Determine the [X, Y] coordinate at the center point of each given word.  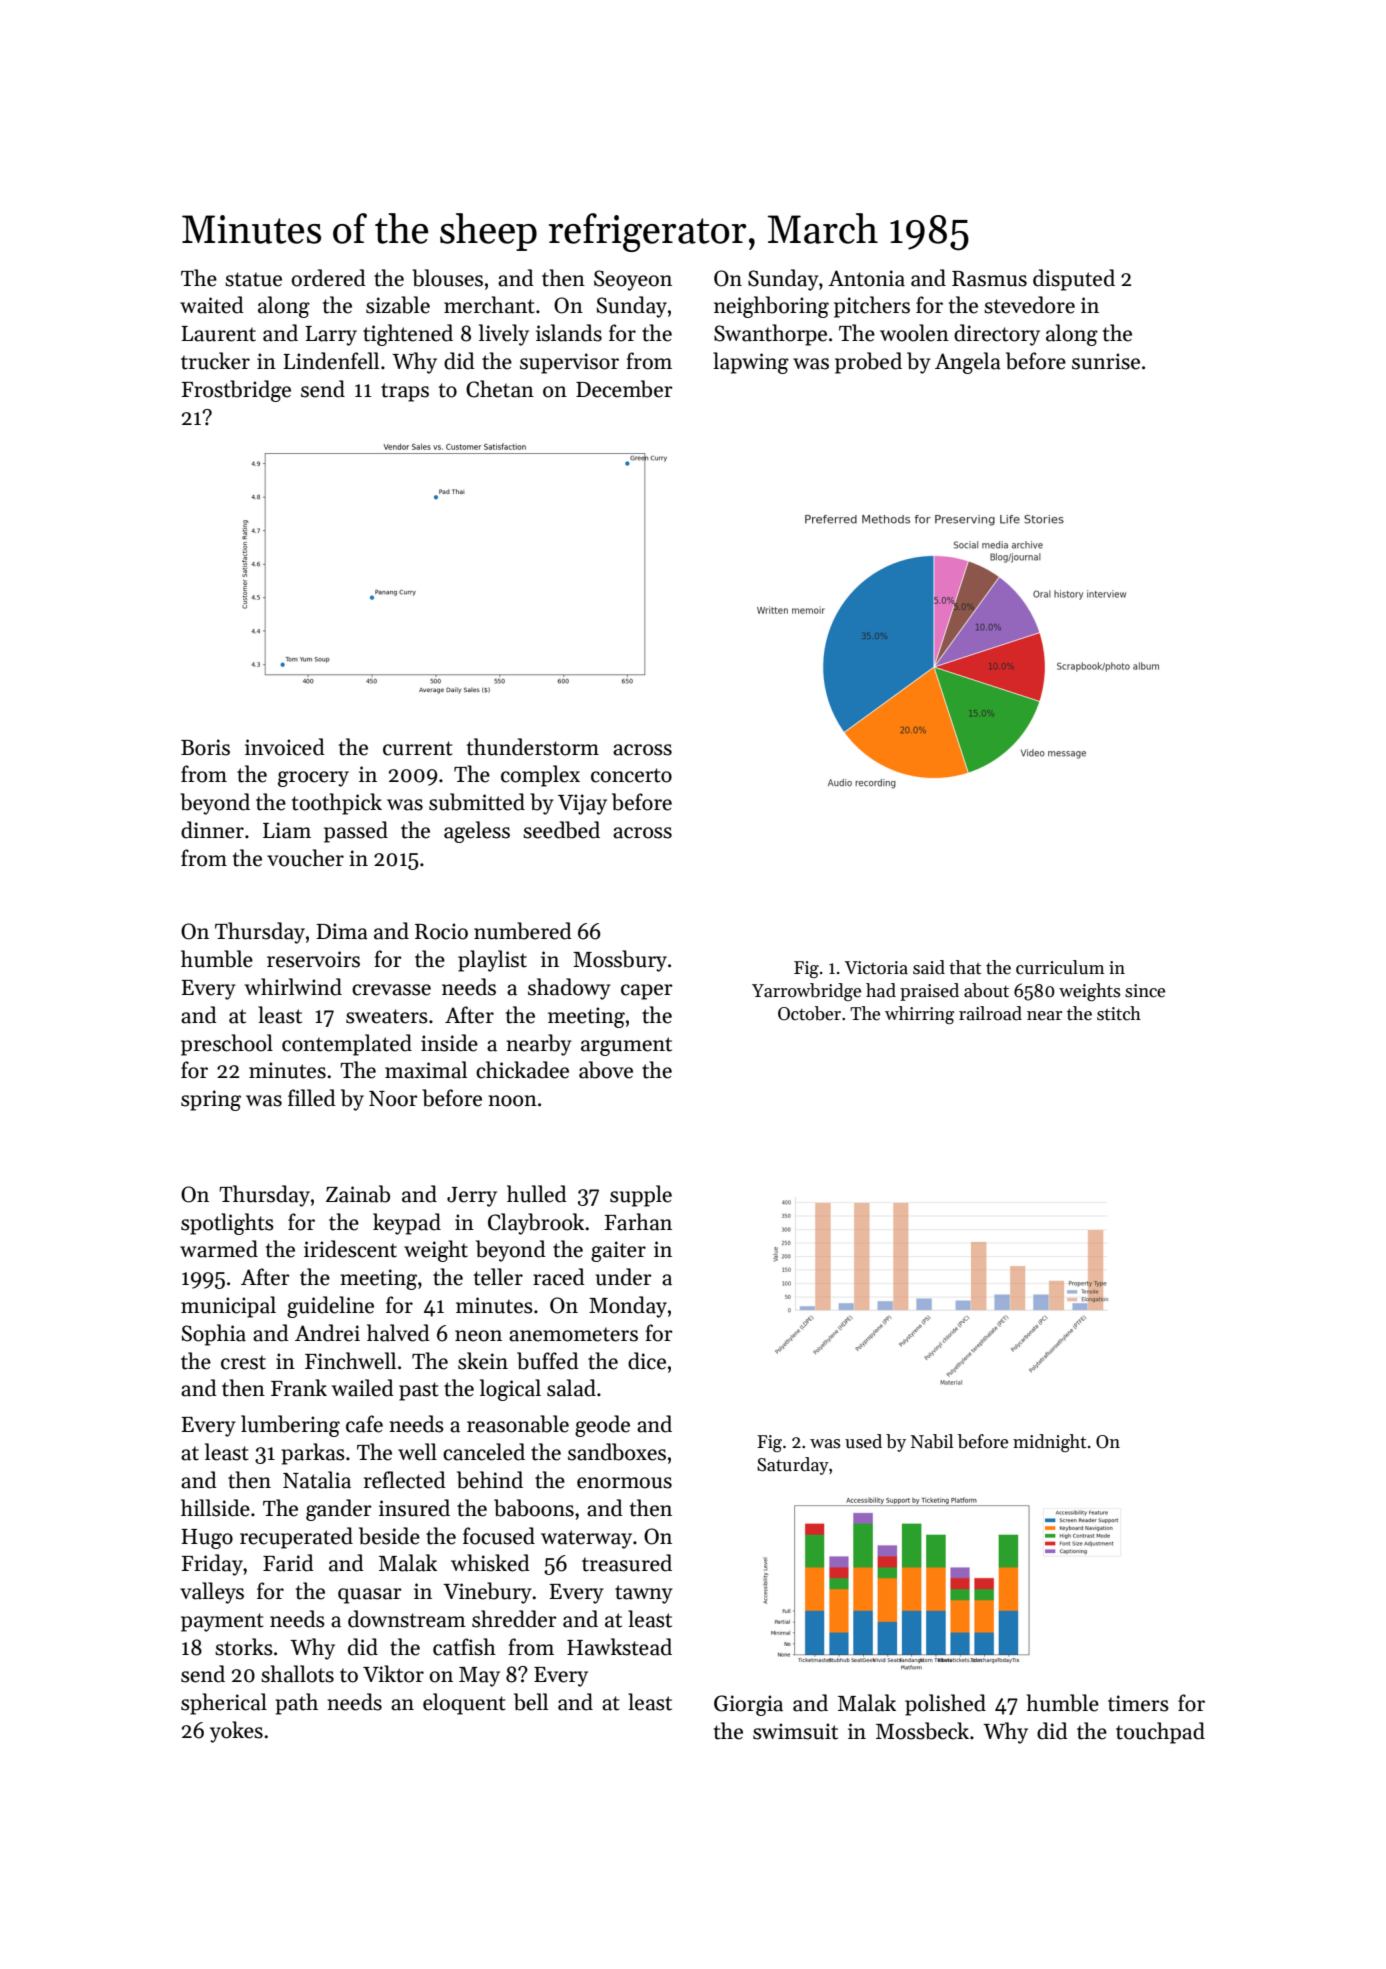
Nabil [932, 1441]
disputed [1074, 280]
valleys [212, 1593]
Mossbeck [922, 1731]
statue [253, 279]
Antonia [866, 278]
